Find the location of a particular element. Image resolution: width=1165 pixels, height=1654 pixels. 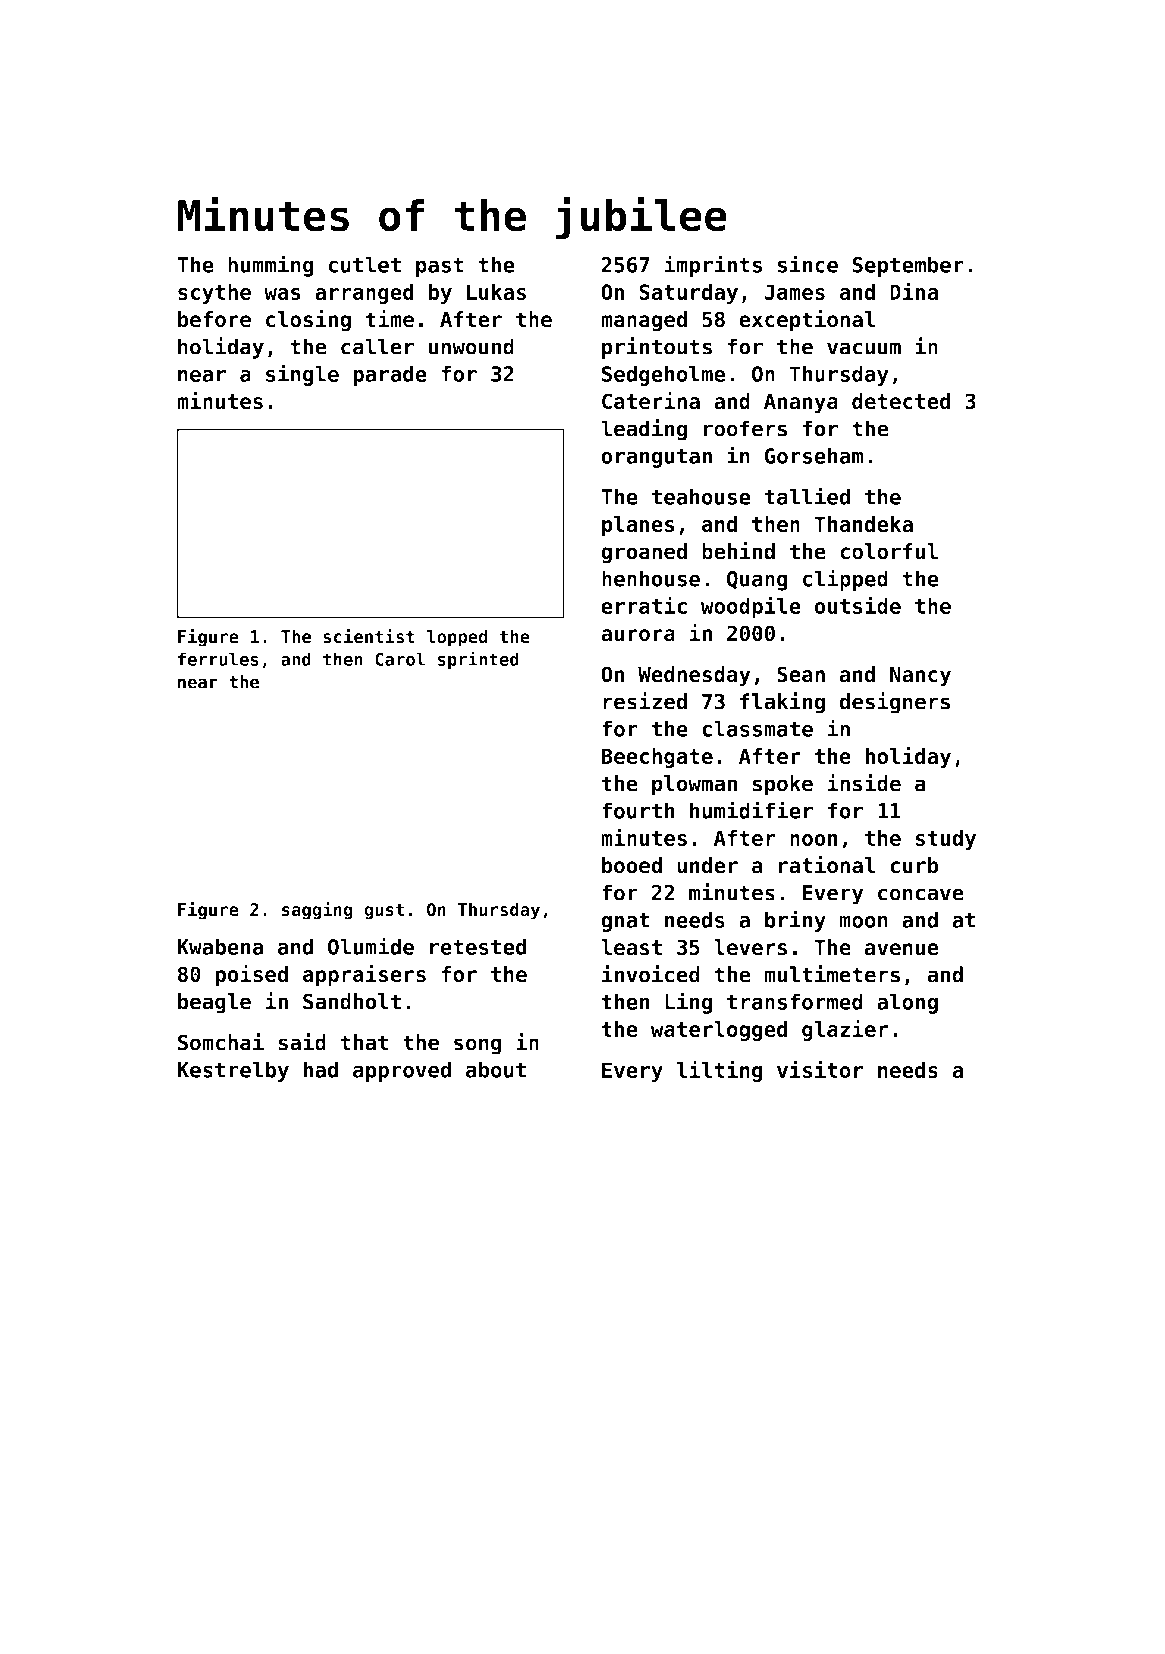

parade is located at coordinates (390, 375).
